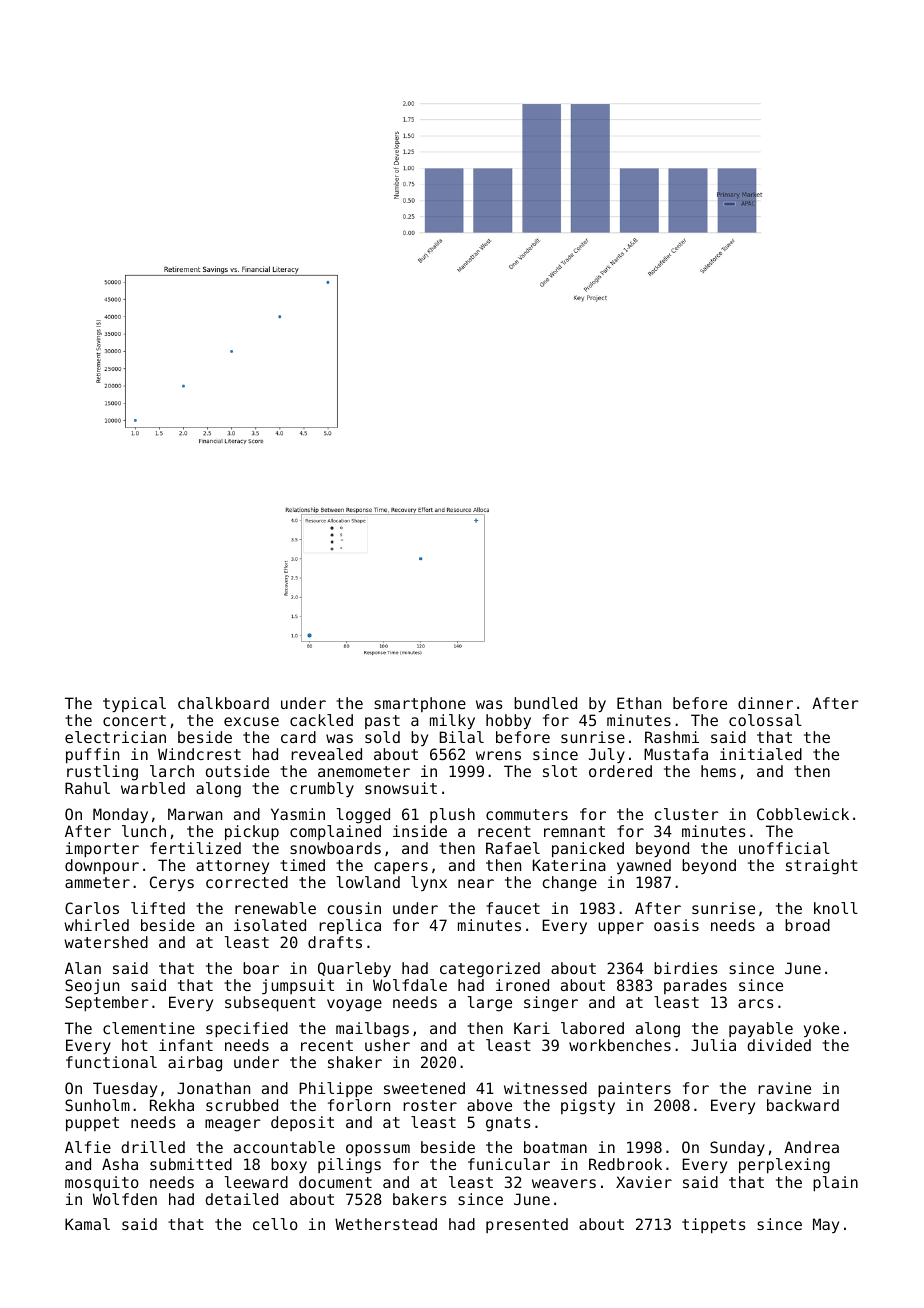  What do you see at coordinates (765, 703) in the screenshot?
I see `dinner` at bounding box center [765, 703].
